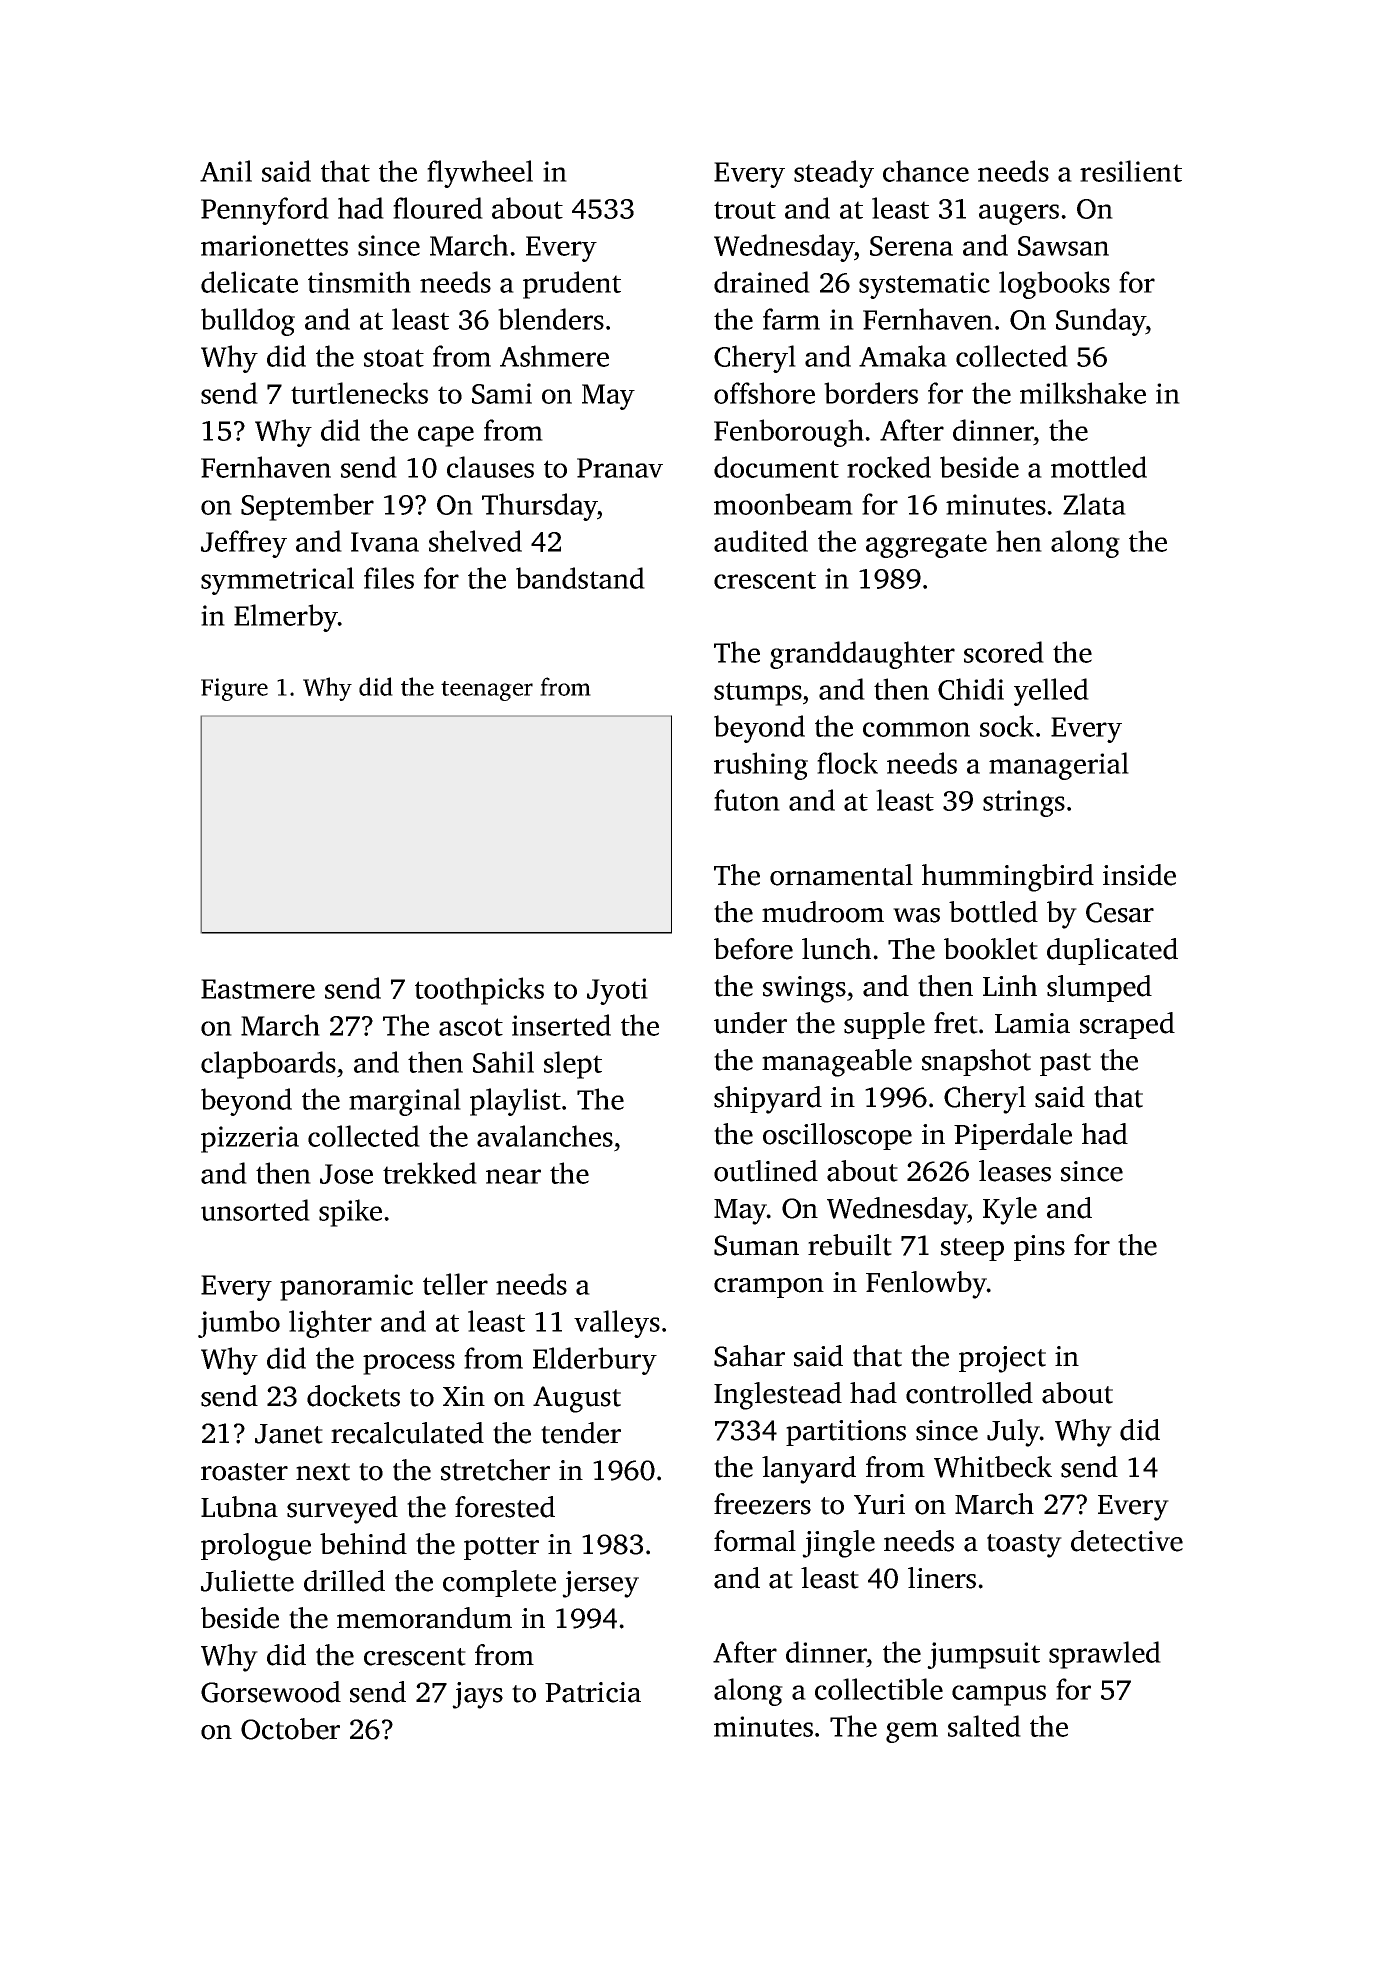 The height and width of the image is (1969, 1386). What do you see at coordinates (984, 1726) in the image?
I see `salted` at bounding box center [984, 1726].
